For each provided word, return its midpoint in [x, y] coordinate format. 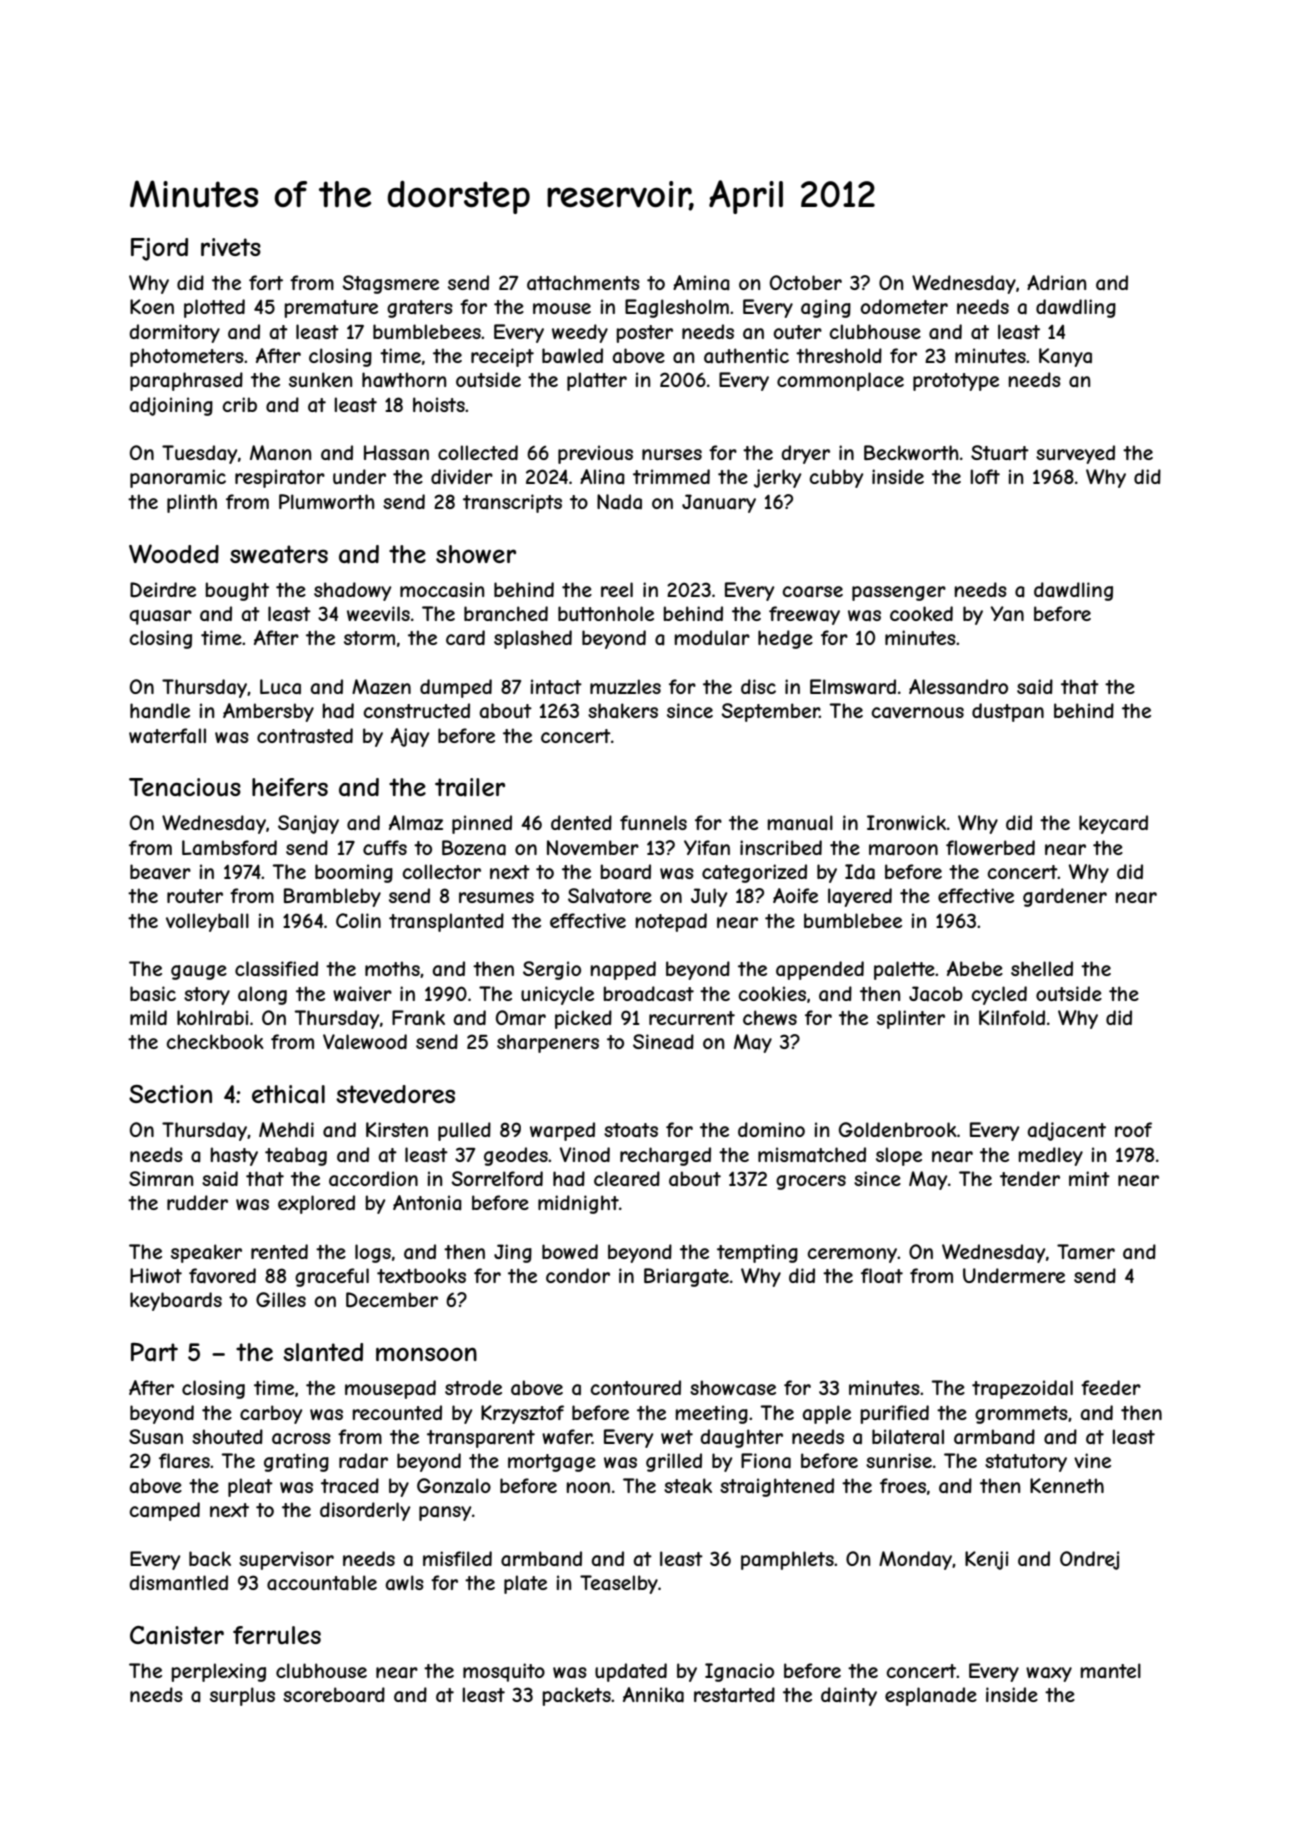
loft [985, 476]
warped [562, 1131]
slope [899, 1156]
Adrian [1056, 282]
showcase [733, 1387]
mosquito [504, 1672]
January [719, 503]
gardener [1065, 897]
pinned [482, 824]
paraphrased [186, 381]
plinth [192, 503]
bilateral [908, 1437]
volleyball [207, 922]
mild [148, 1017]
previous [595, 454]
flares [184, 1461]
